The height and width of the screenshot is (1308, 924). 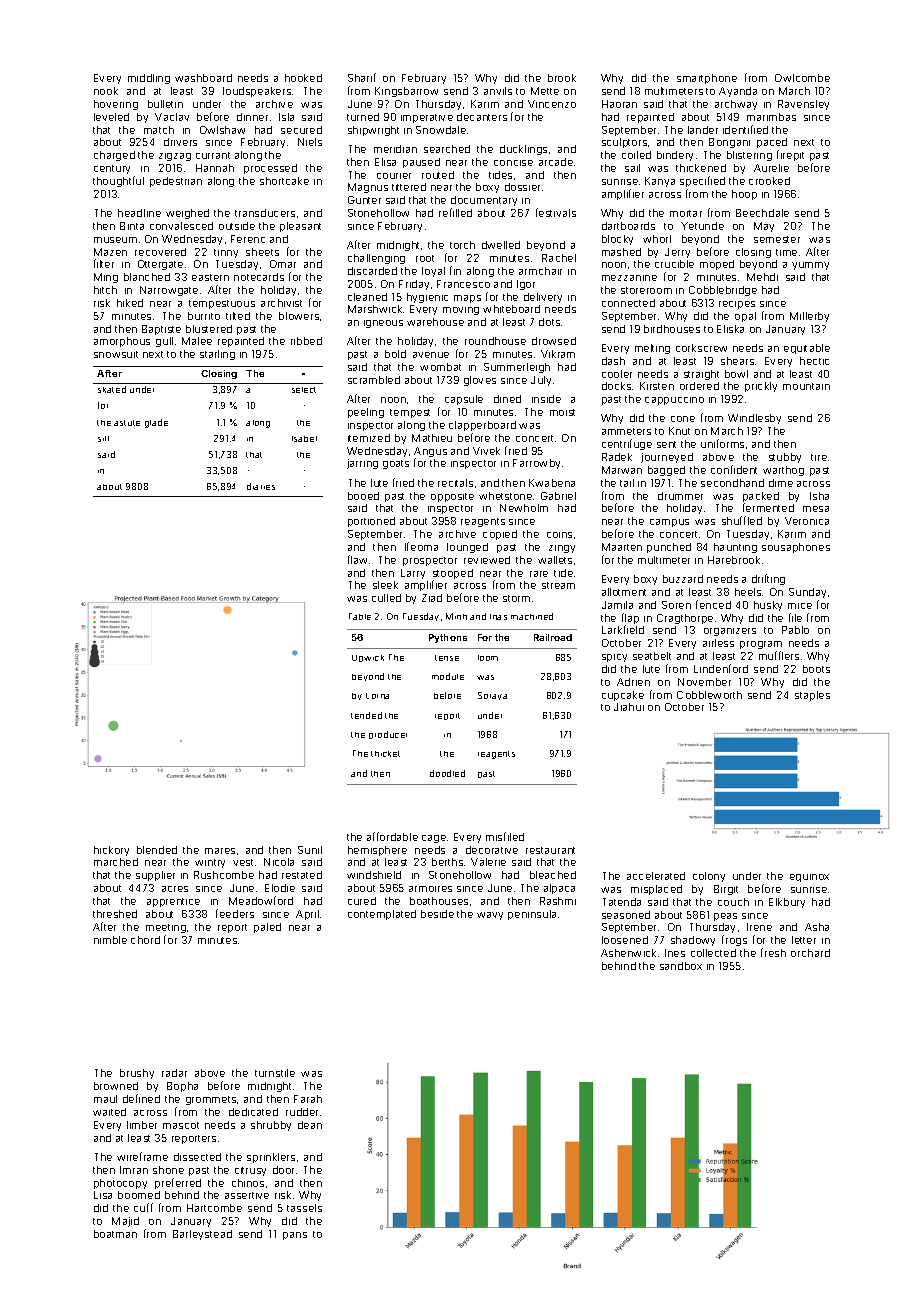 I want to click on hickory, so click(x=111, y=851).
